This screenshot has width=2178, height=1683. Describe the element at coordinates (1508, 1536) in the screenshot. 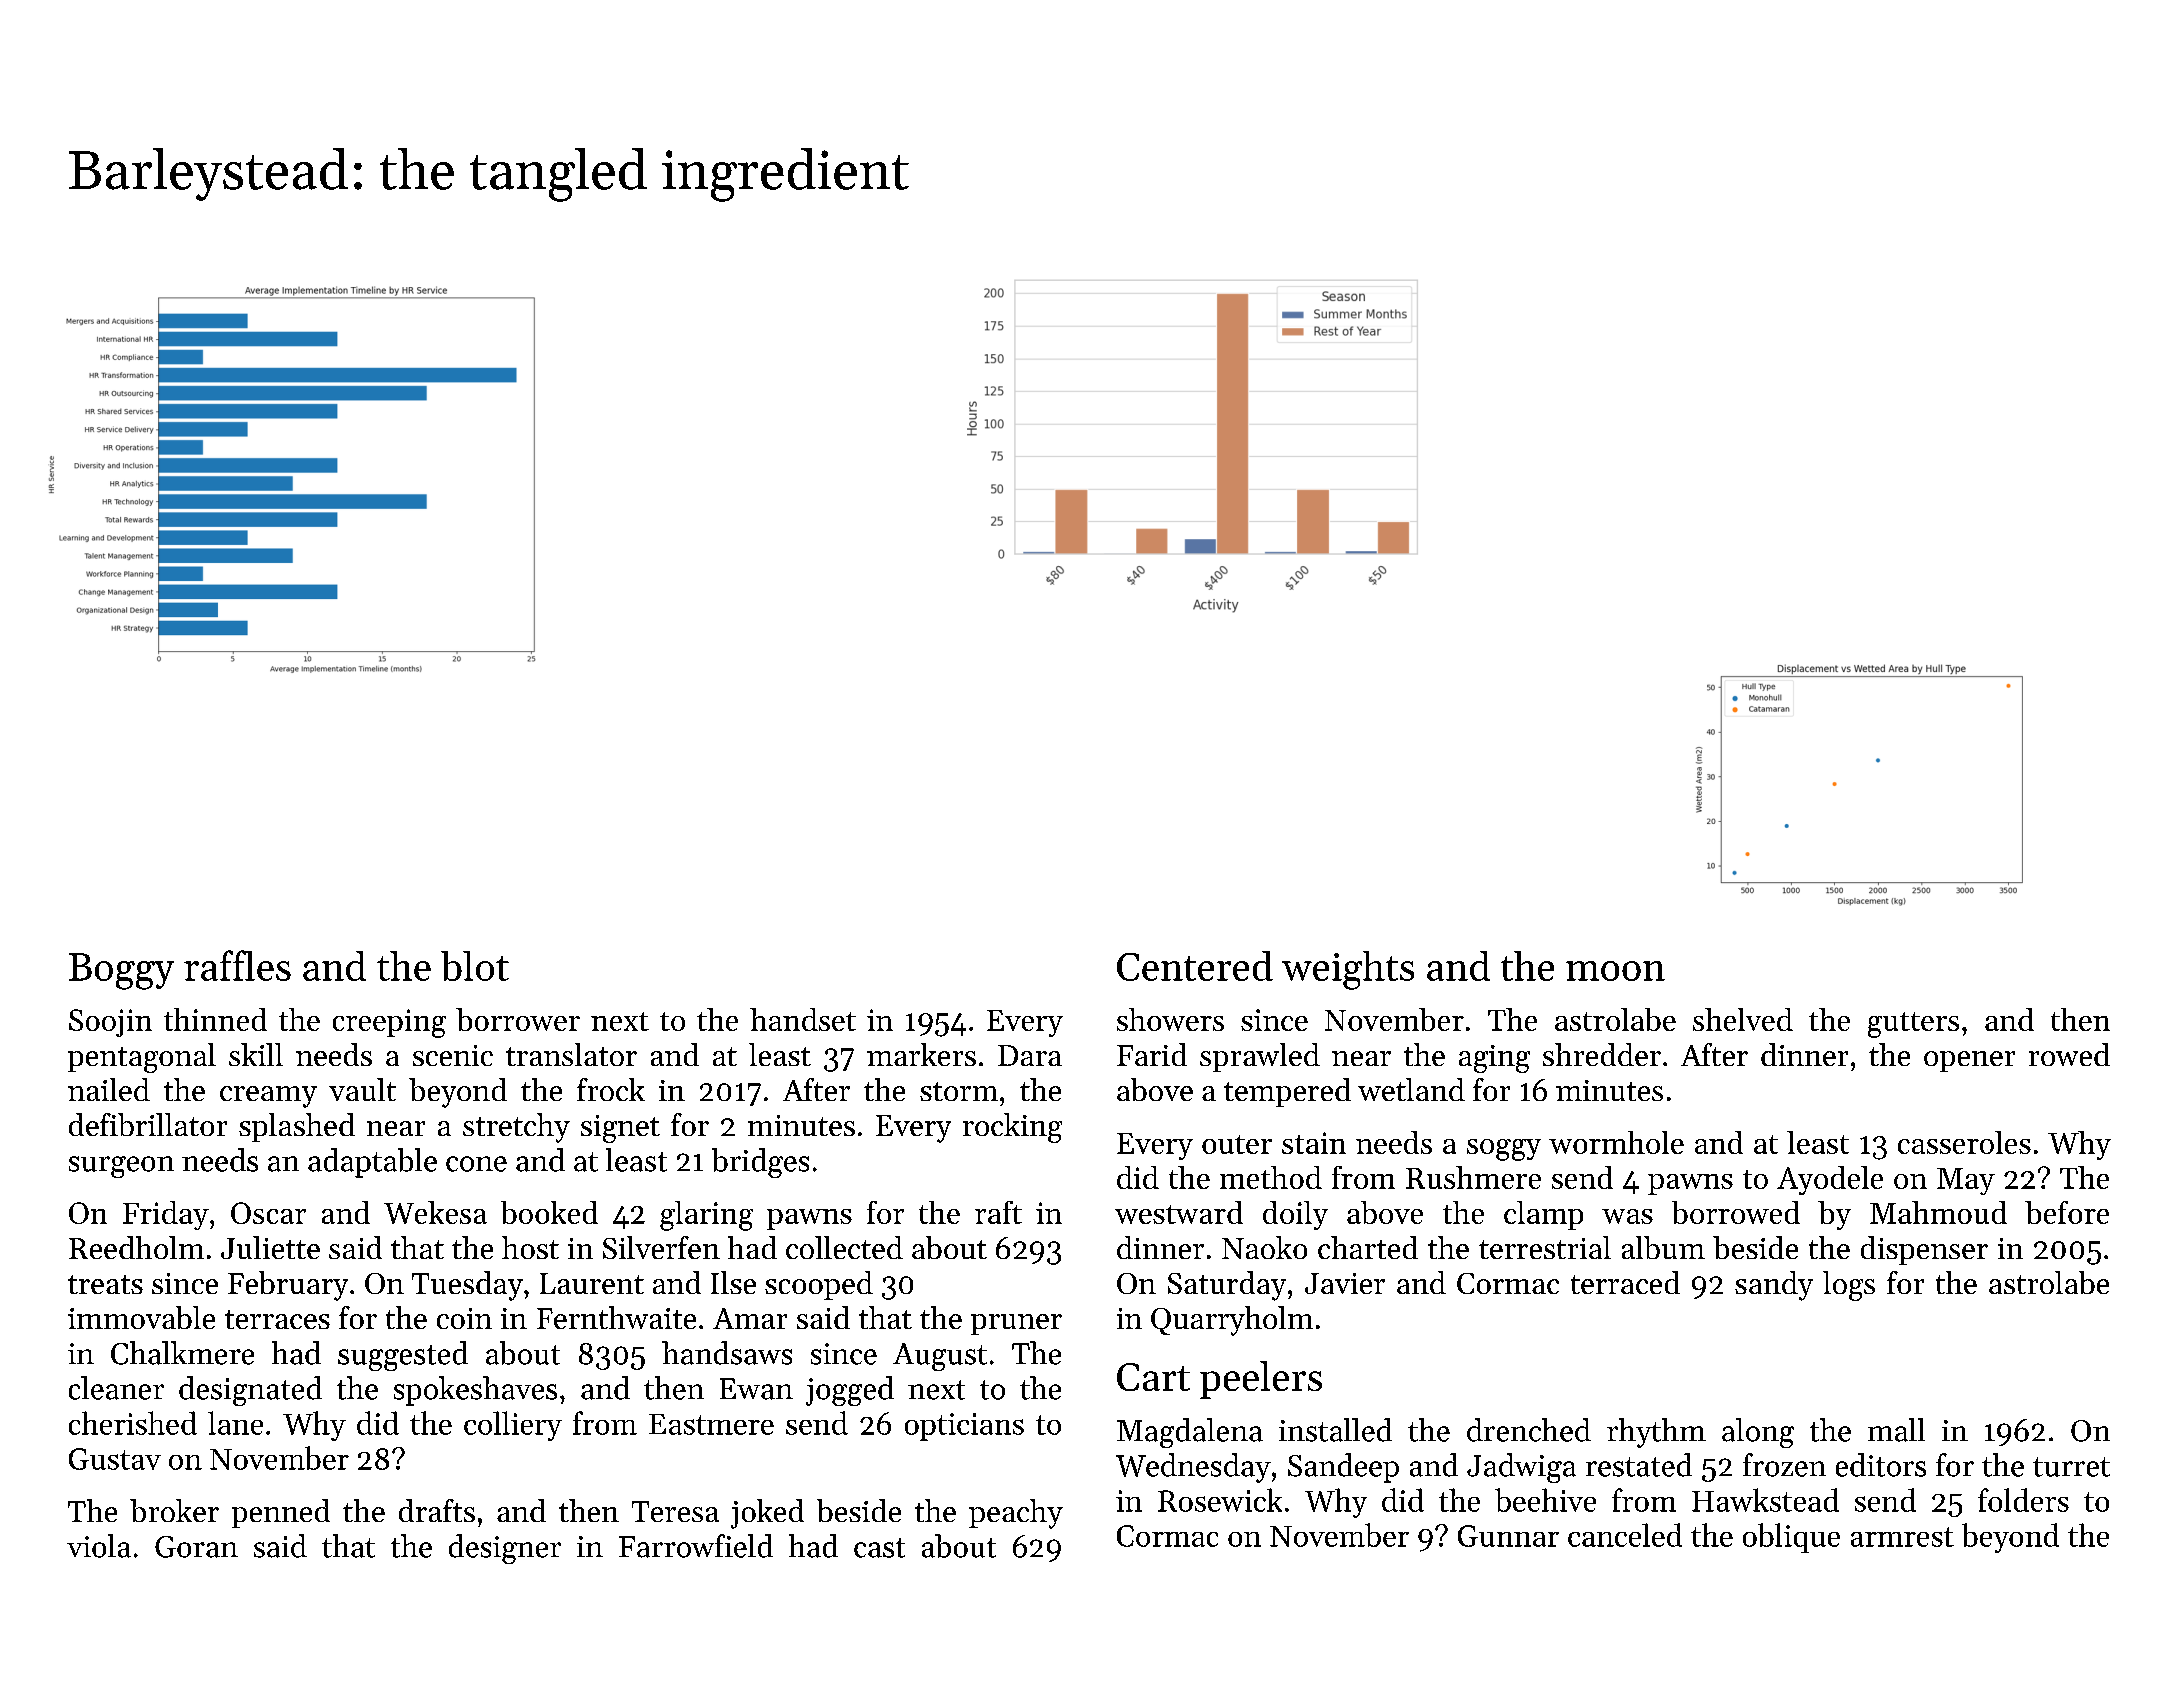

I see `Gunnar` at that location.
